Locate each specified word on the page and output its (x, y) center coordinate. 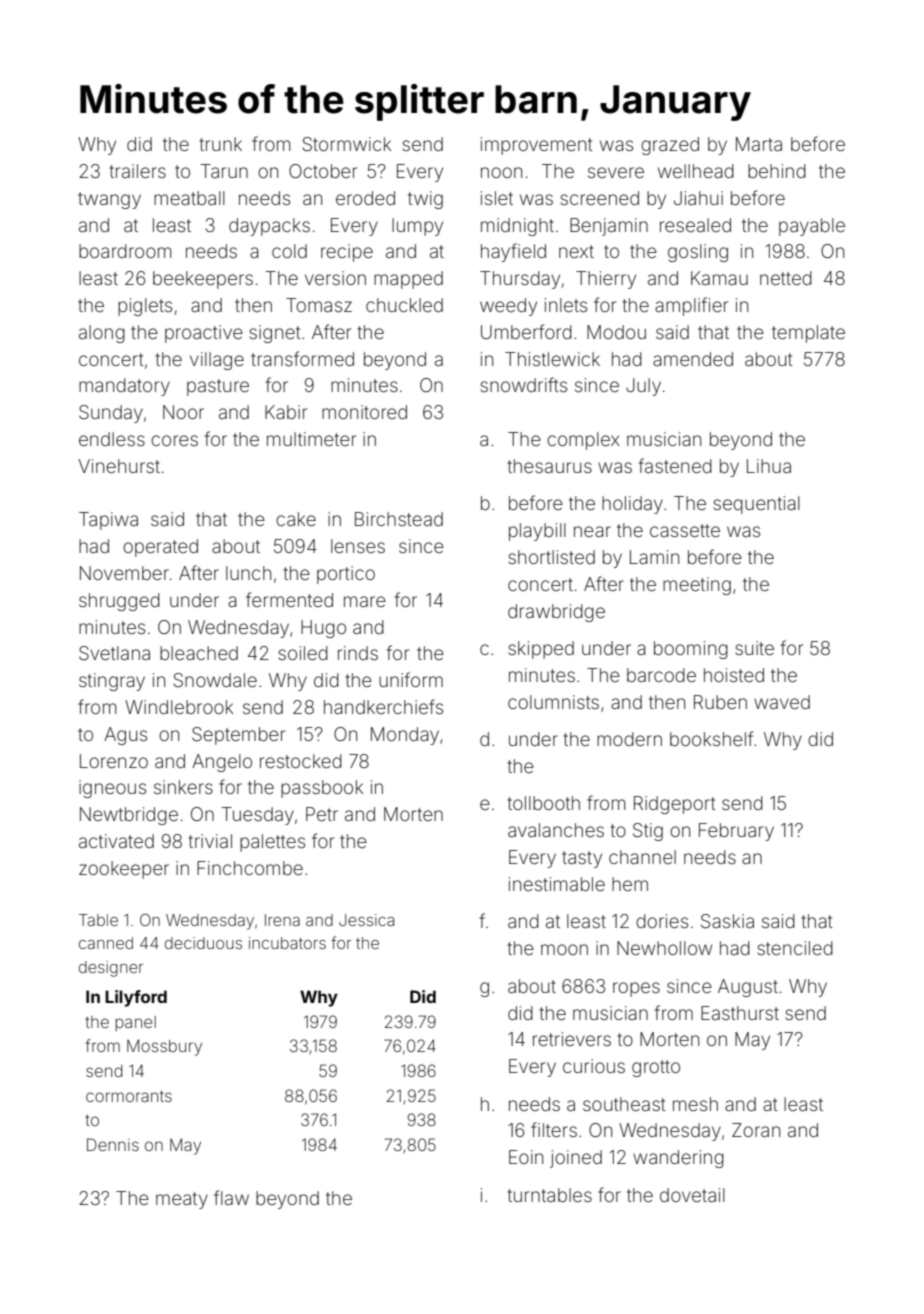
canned (106, 943)
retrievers (572, 1039)
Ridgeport (675, 805)
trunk (221, 144)
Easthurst (740, 1013)
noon (501, 172)
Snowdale (215, 680)
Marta (759, 144)
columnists (553, 702)
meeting (697, 586)
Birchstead (399, 519)
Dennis (113, 1144)
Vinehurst (119, 466)
